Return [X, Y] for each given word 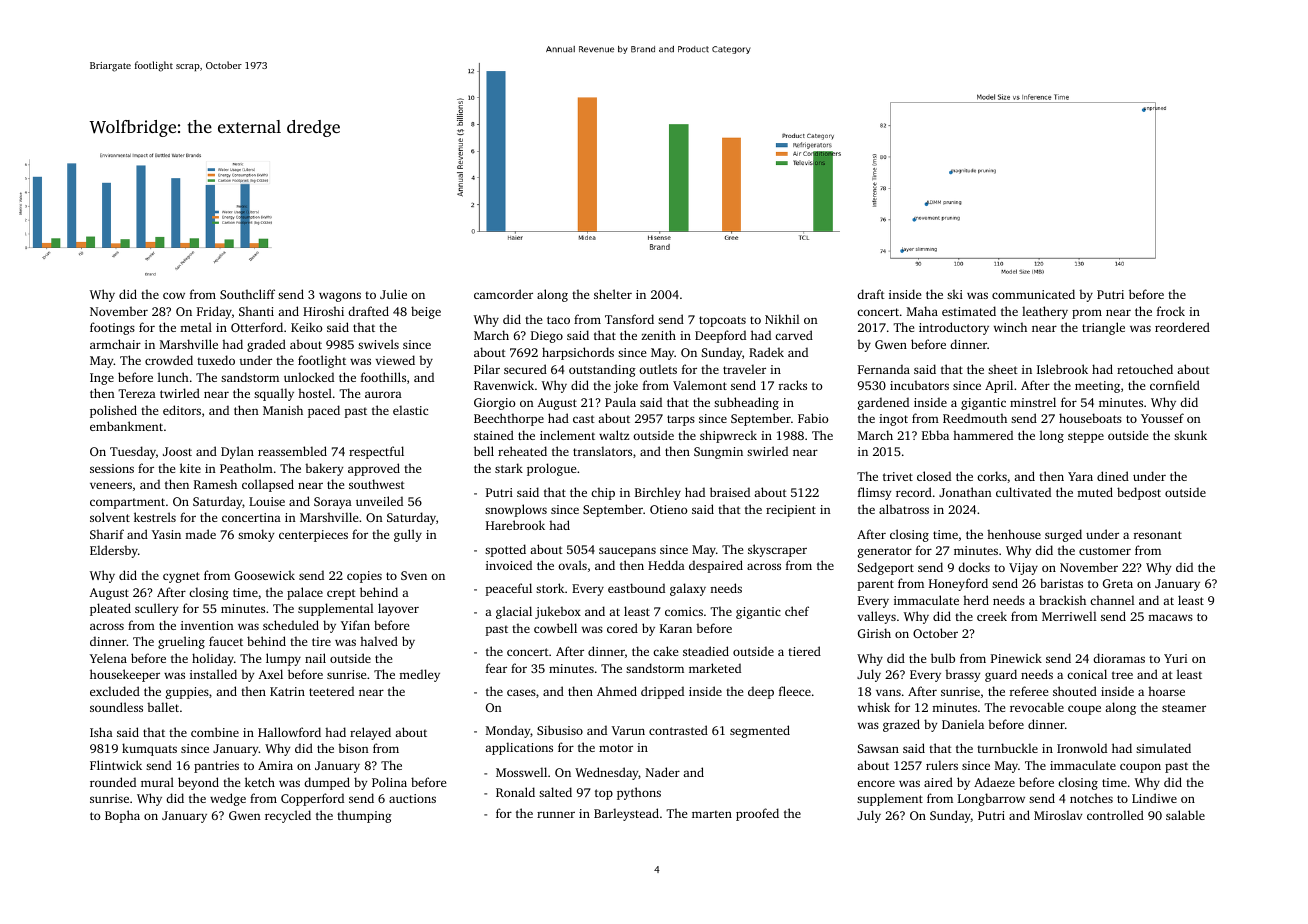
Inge [102, 379]
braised [730, 492]
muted [1095, 492]
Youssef [1162, 418]
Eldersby [114, 551]
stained [494, 435]
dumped [327, 783]
